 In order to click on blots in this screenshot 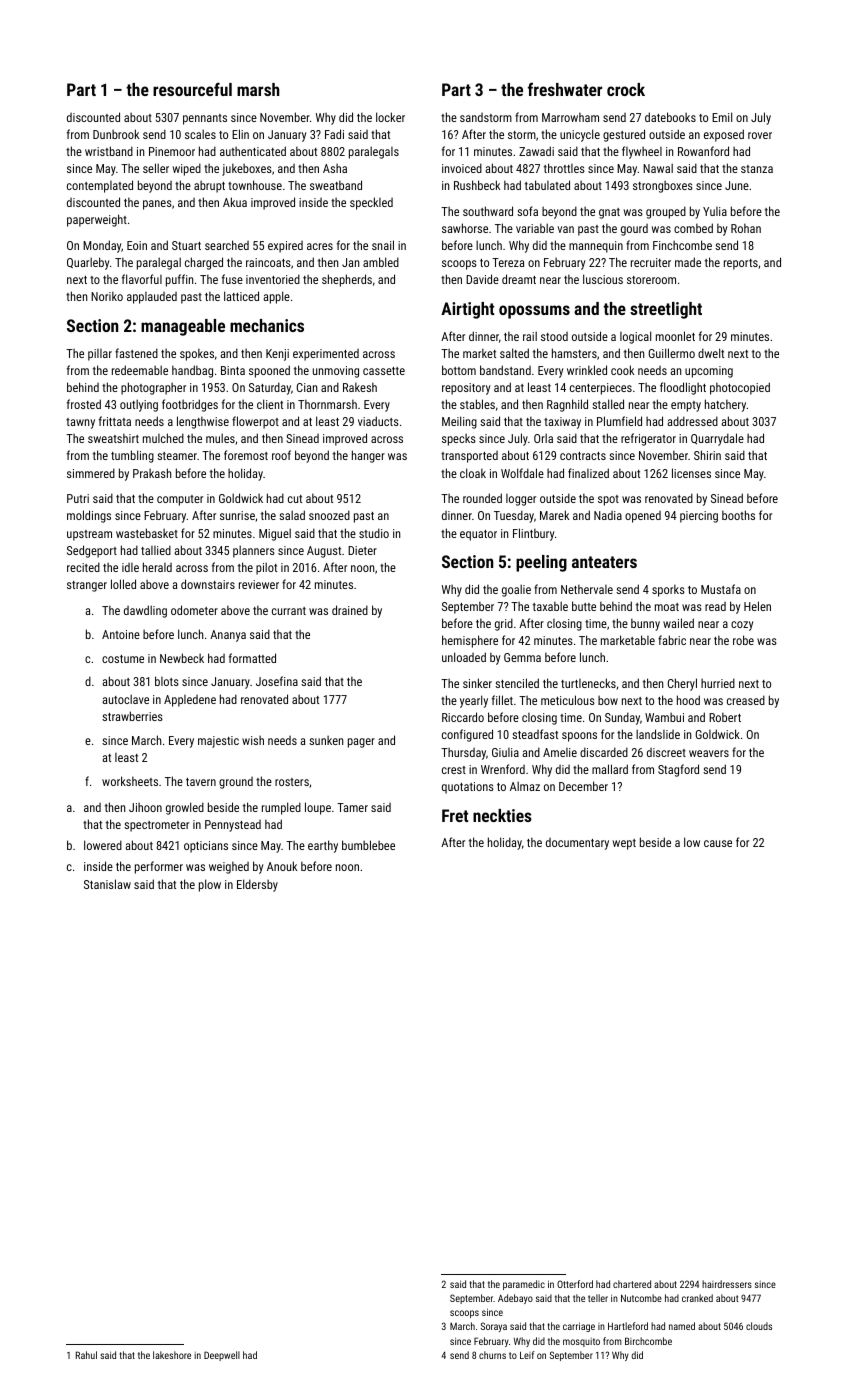, I will do `click(167, 681)`.
